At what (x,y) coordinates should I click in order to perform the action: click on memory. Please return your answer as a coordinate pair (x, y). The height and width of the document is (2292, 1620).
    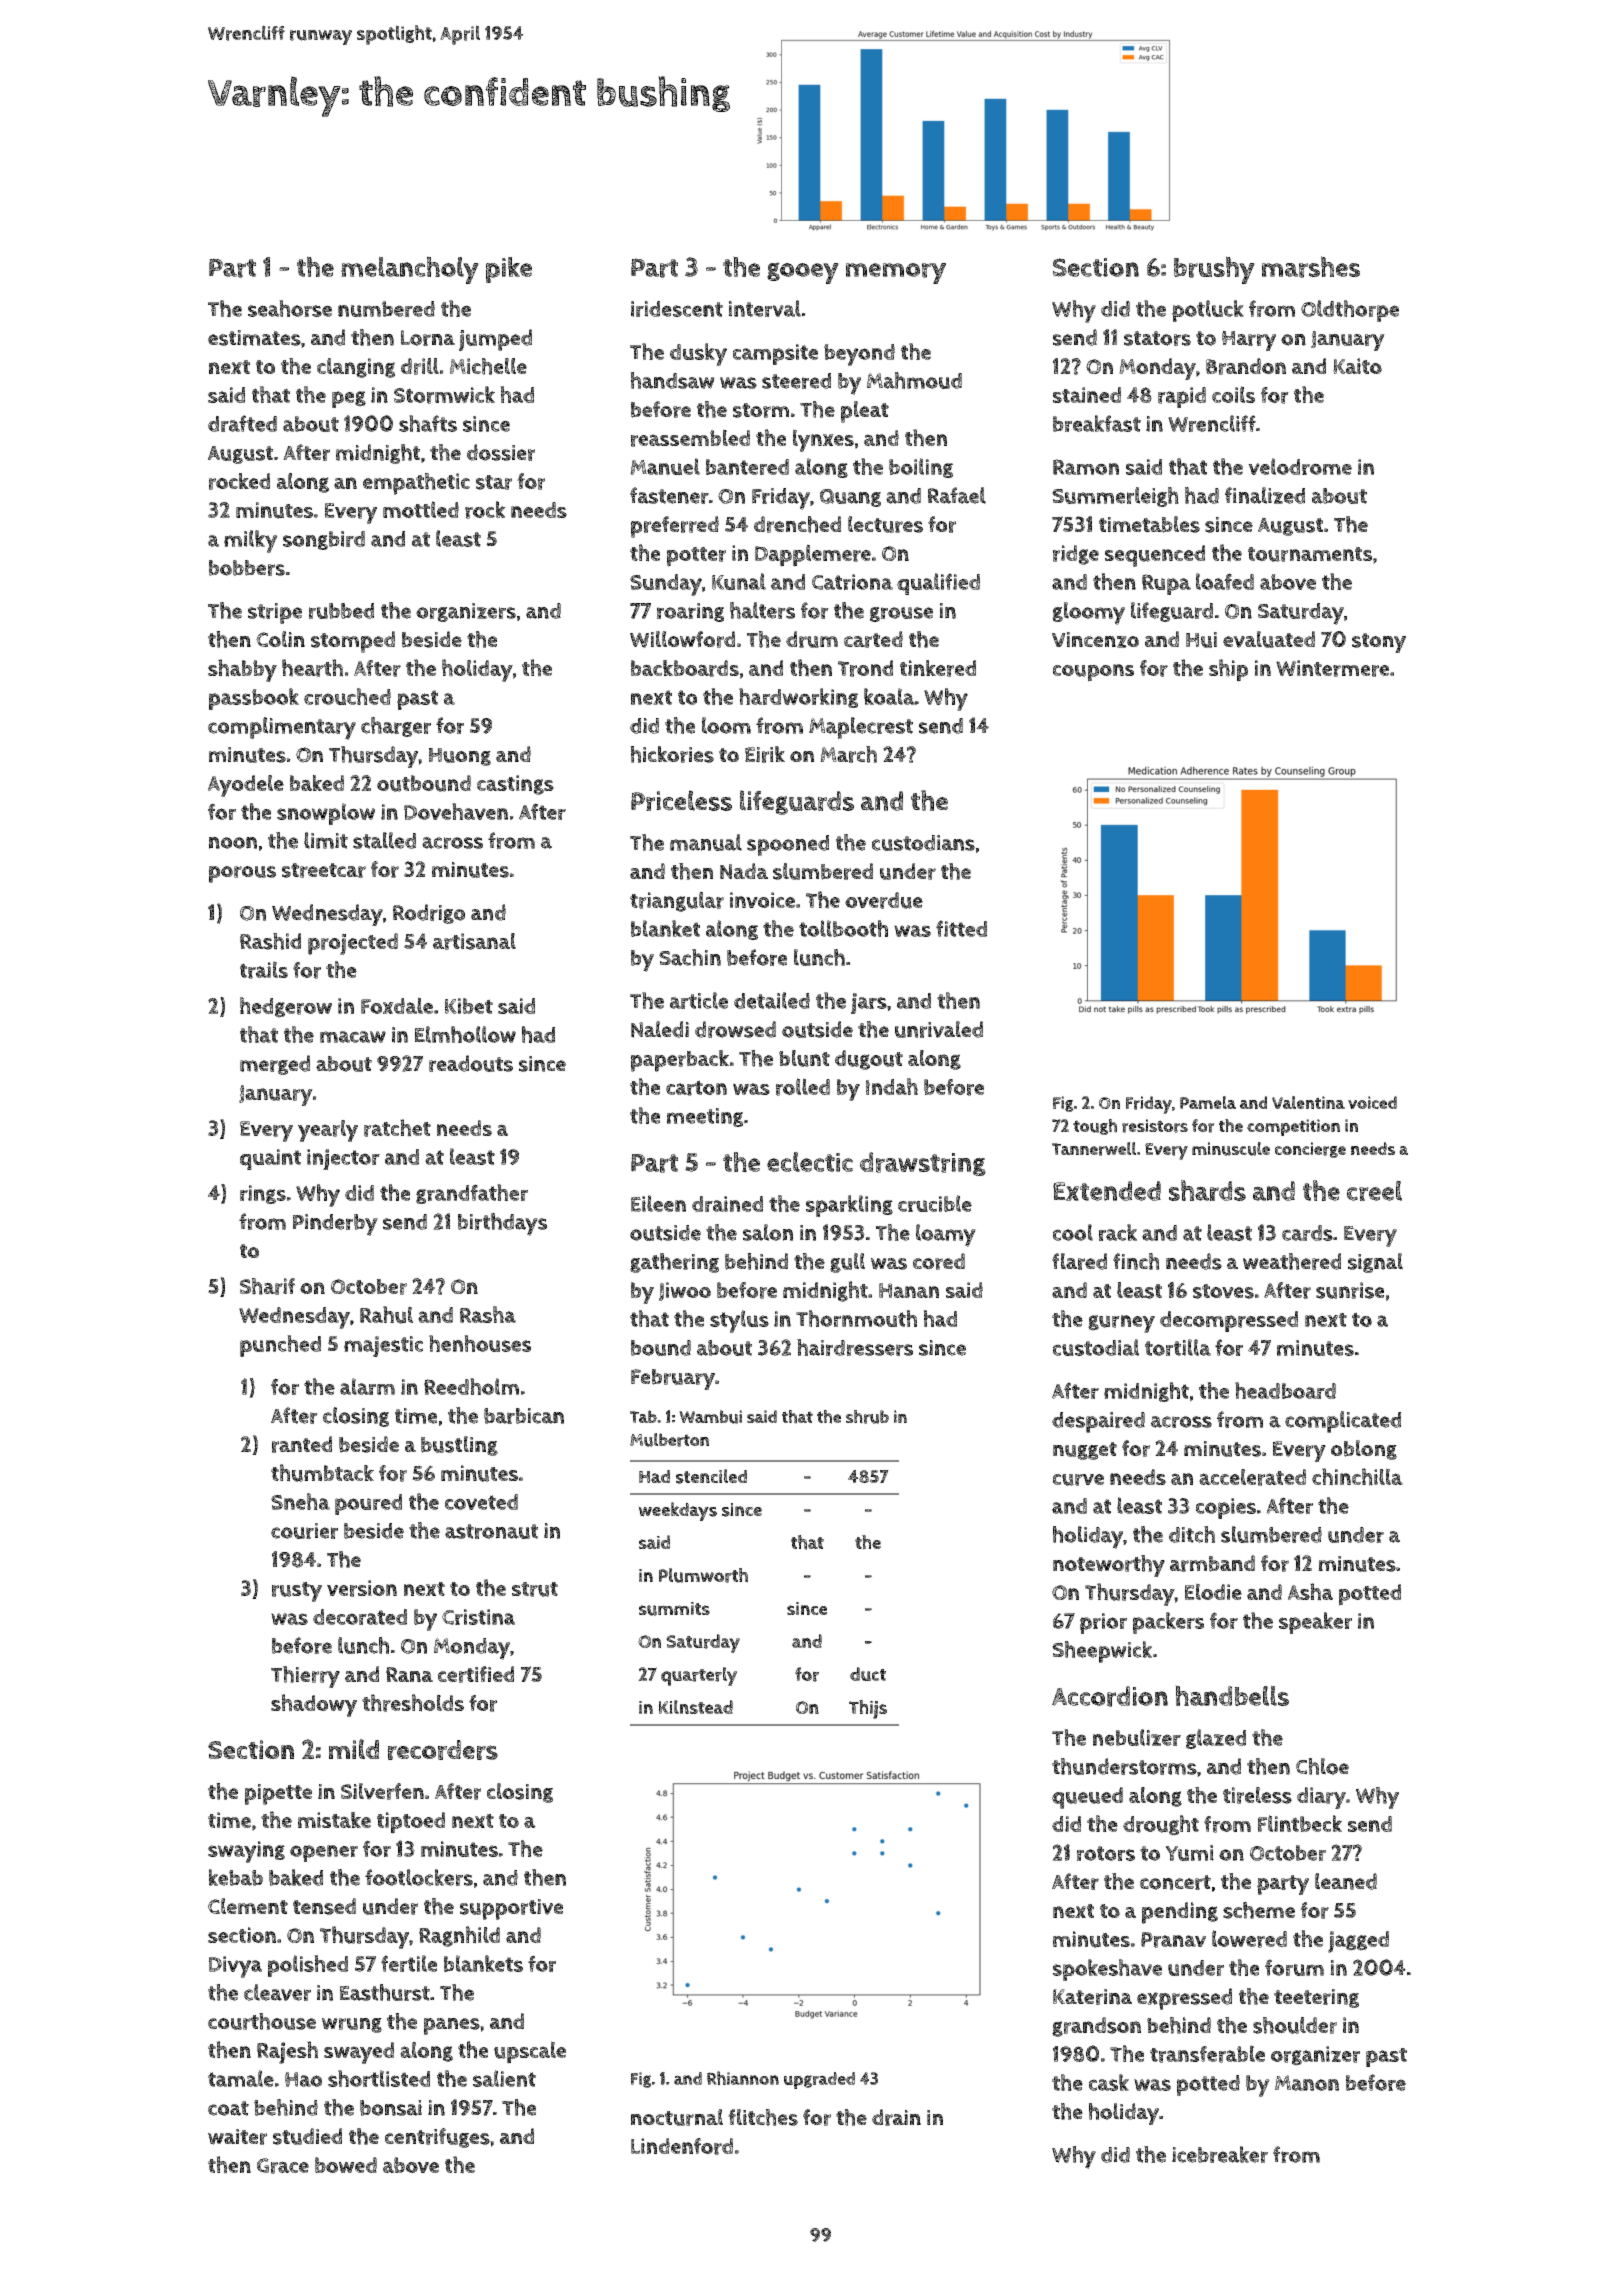
    Looking at the image, I should click on (896, 273).
